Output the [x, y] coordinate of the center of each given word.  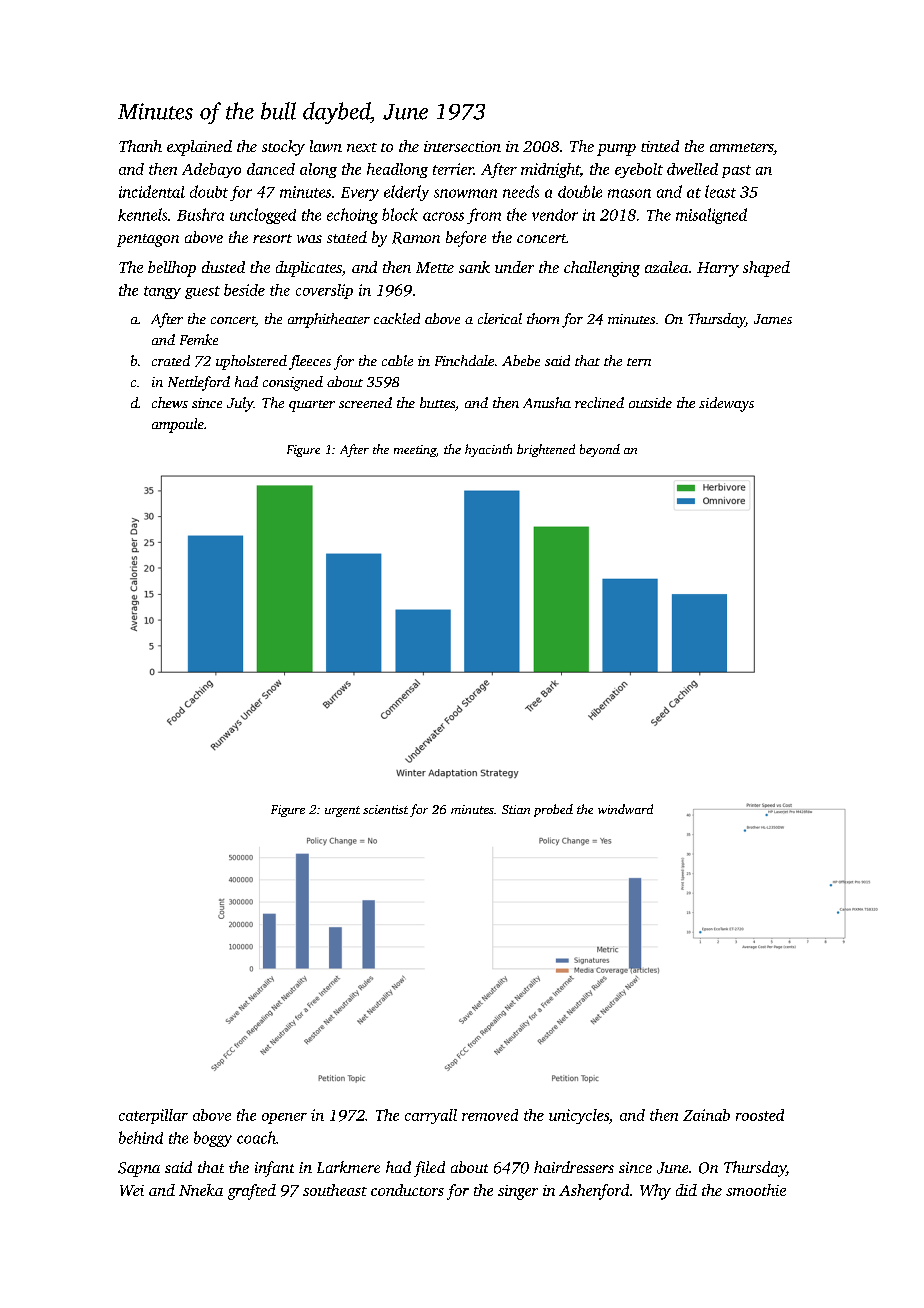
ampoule [178, 425]
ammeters [741, 147]
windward [625, 809]
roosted [760, 1115]
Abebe [521, 360]
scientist [385, 809]
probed [553, 810]
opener [284, 1118]
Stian [516, 809]
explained [199, 148]
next [362, 147]
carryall [431, 1116]
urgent [342, 811]
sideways [726, 404]
